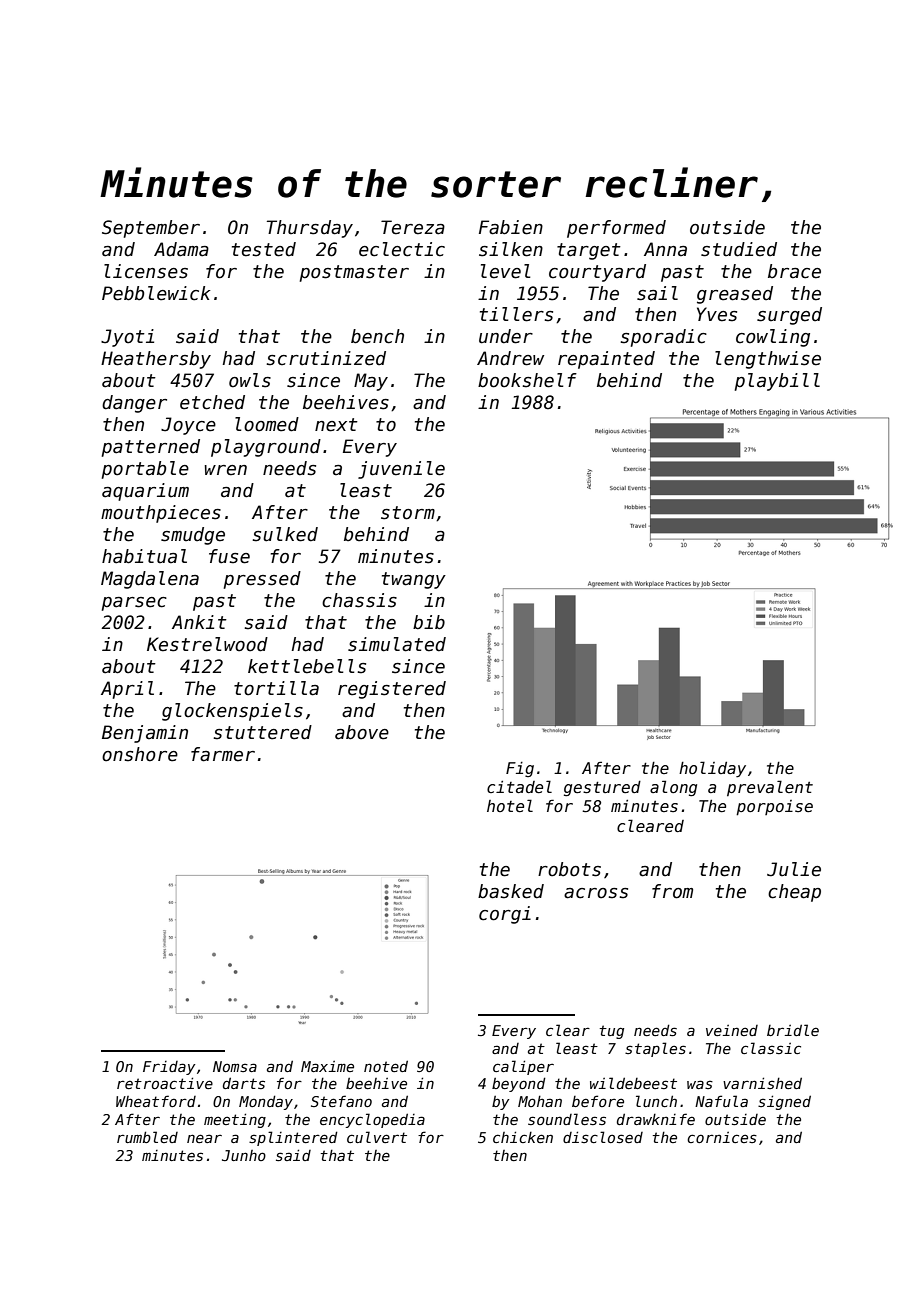 The width and height of the document is (924, 1311). I want to click on retroactive, so click(165, 1083).
